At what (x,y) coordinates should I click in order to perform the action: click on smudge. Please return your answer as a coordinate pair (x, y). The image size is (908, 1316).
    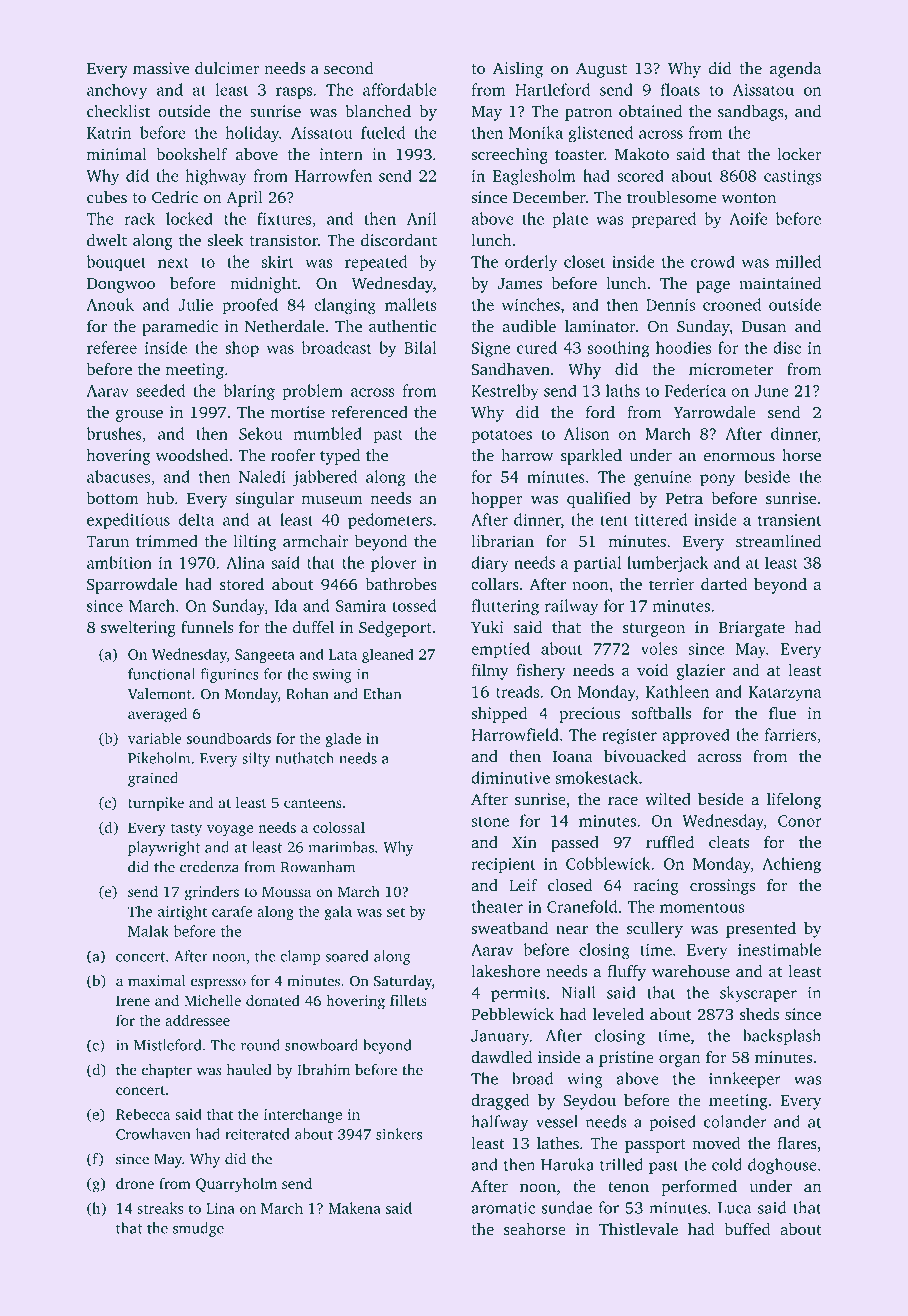
    Looking at the image, I should click on (198, 1229).
